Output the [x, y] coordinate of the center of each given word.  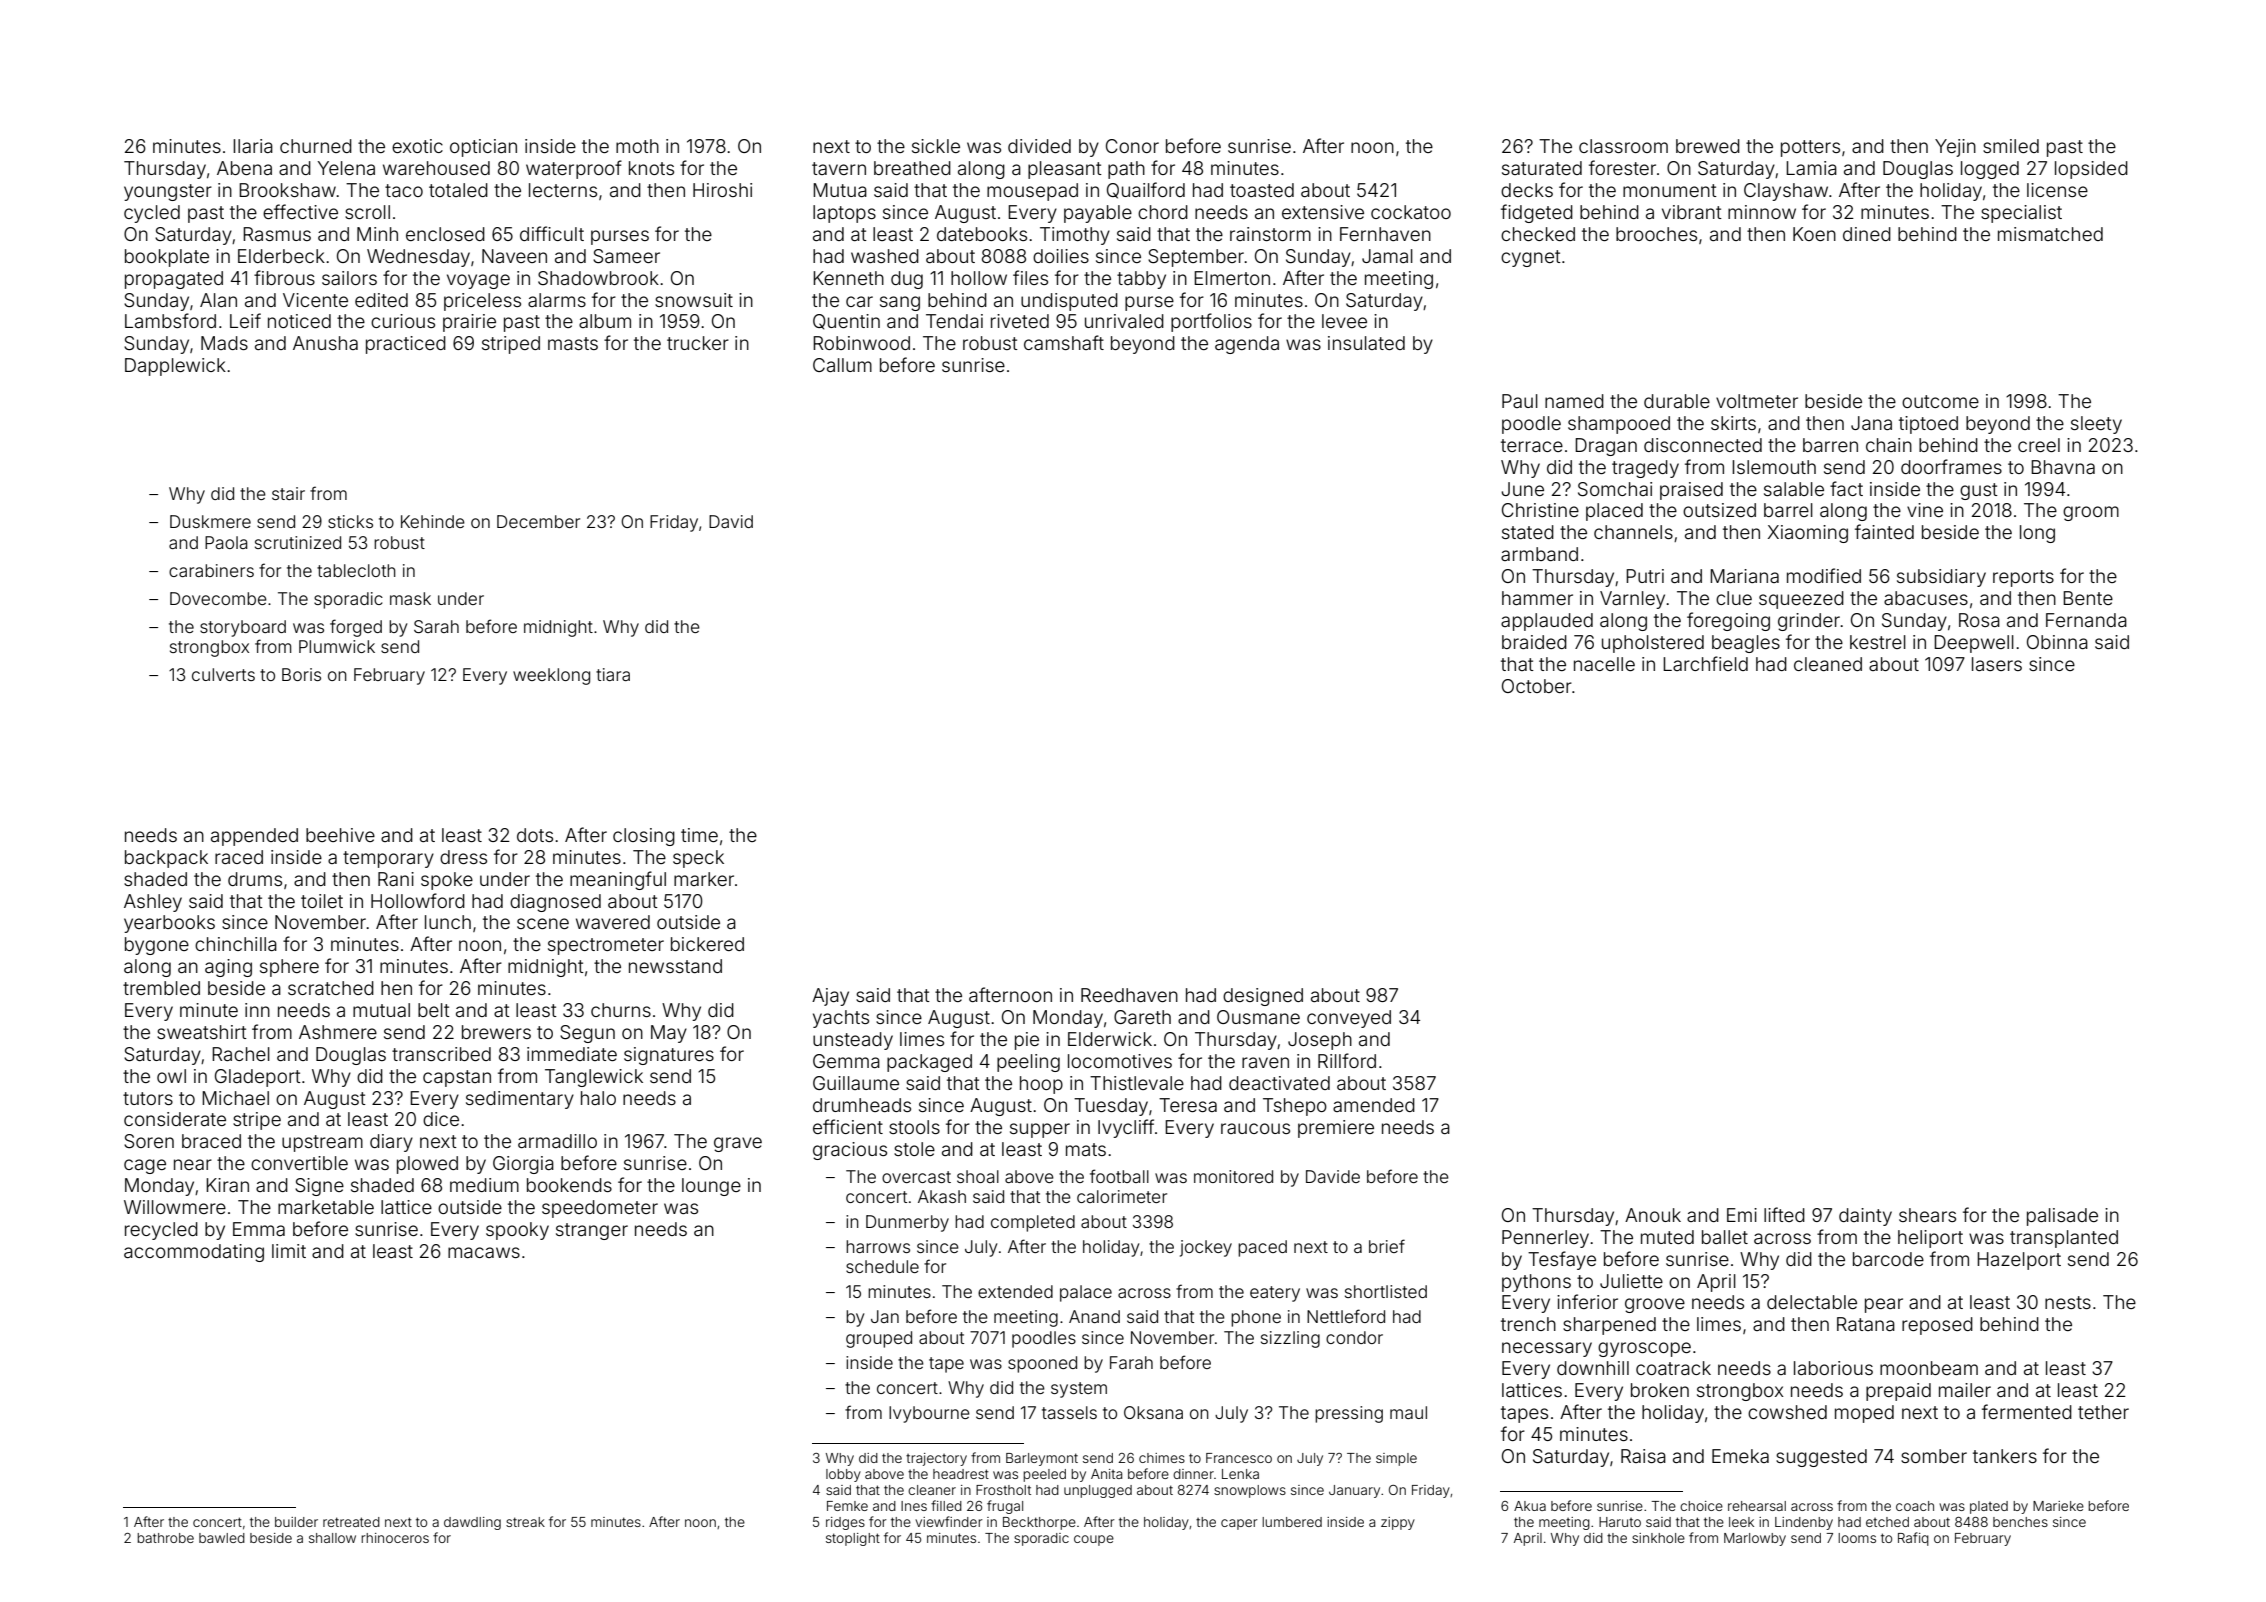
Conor [1132, 146]
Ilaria [253, 146]
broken [1660, 1390]
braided [1534, 642]
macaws [484, 1252]
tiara [613, 674]
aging [228, 968]
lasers [1997, 664]
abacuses [1926, 598]
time [699, 835]
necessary [1547, 1349]
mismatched [2050, 234]
